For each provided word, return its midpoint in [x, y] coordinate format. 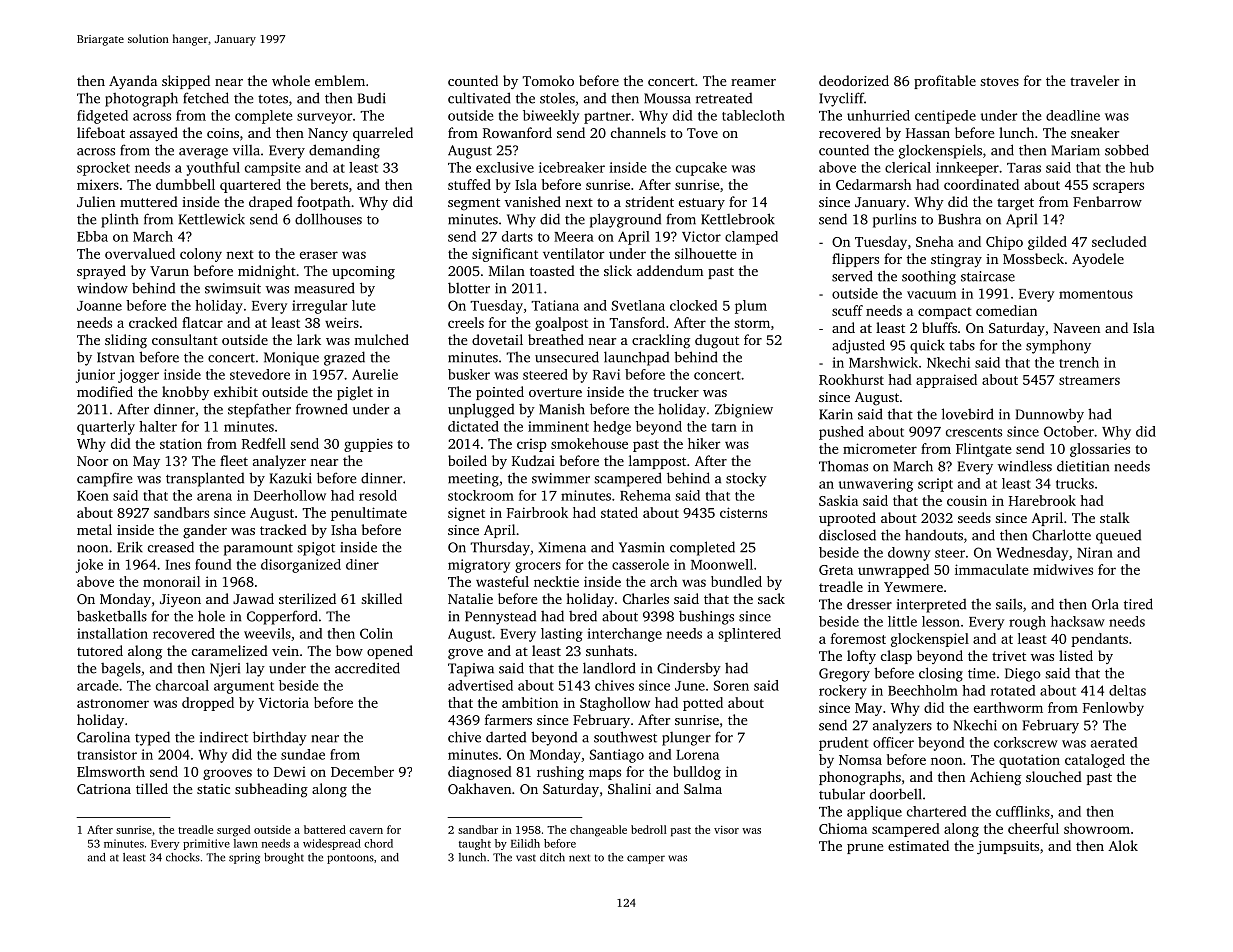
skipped [186, 82]
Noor [92, 461]
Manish [562, 409]
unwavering [876, 485]
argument [244, 688]
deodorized [854, 80]
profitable [945, 82]
